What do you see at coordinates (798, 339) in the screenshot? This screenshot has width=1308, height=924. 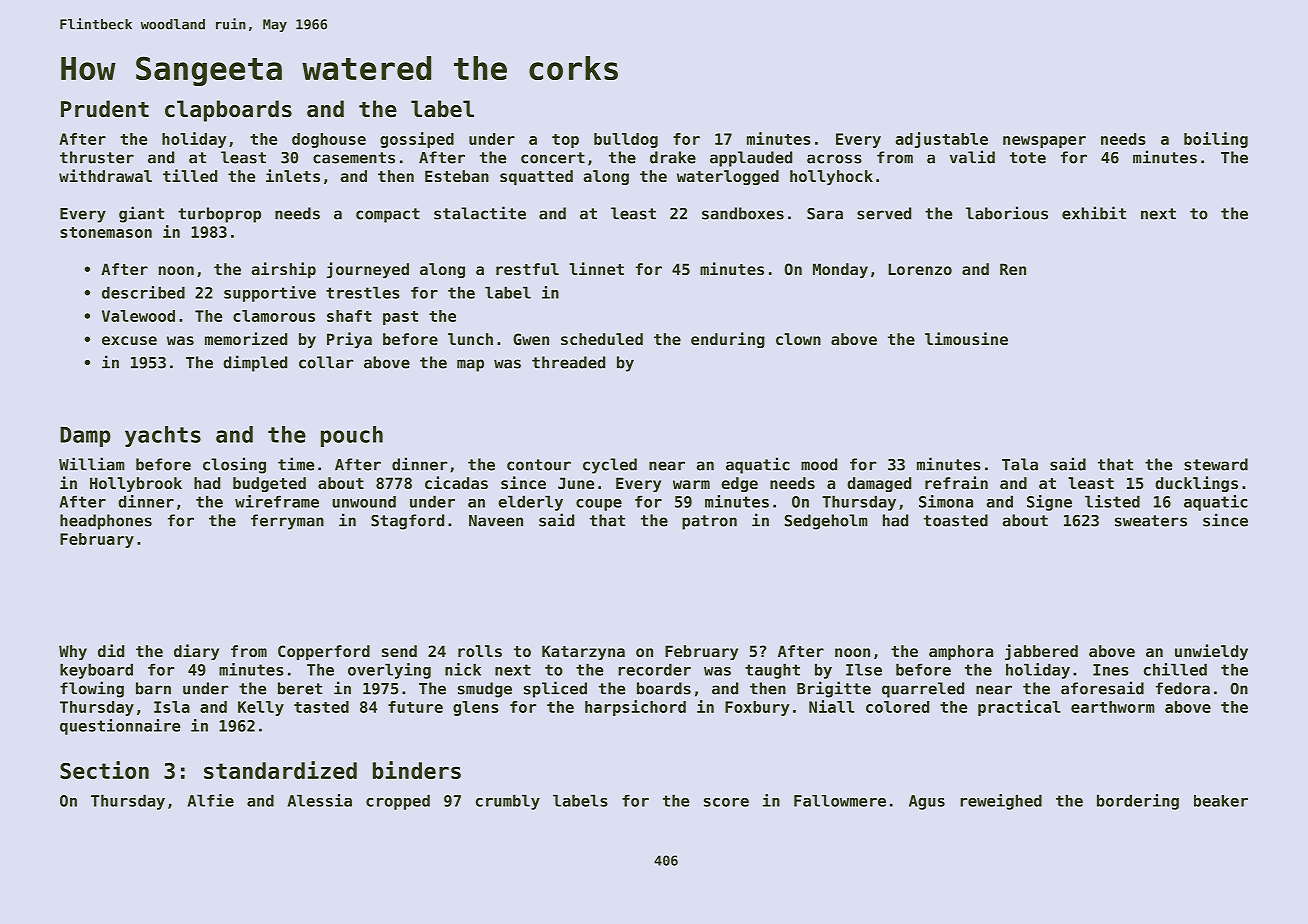 I see `clown` at bounding box center [798, 339].
